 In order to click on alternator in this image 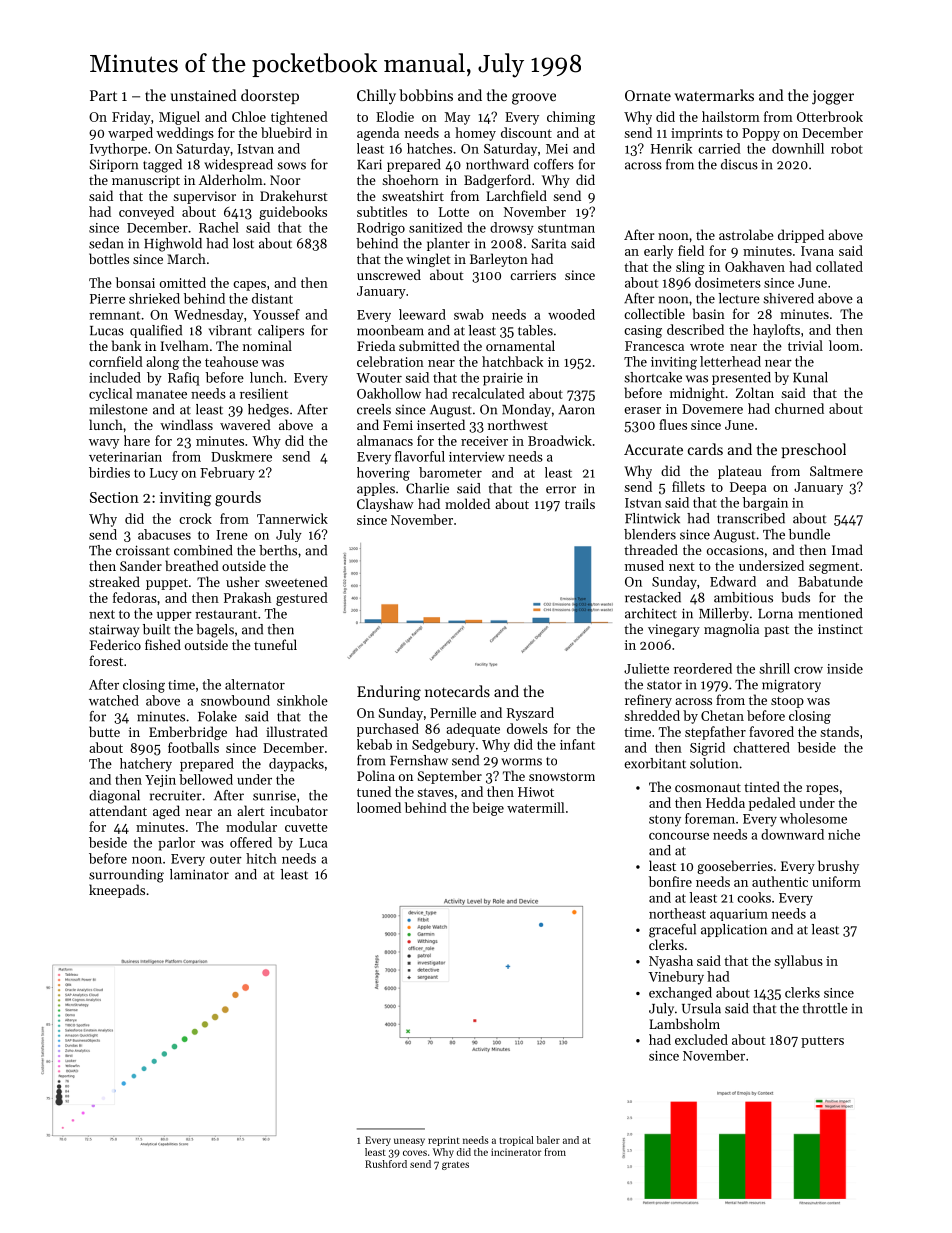, I will do `click(255, 684)`.
